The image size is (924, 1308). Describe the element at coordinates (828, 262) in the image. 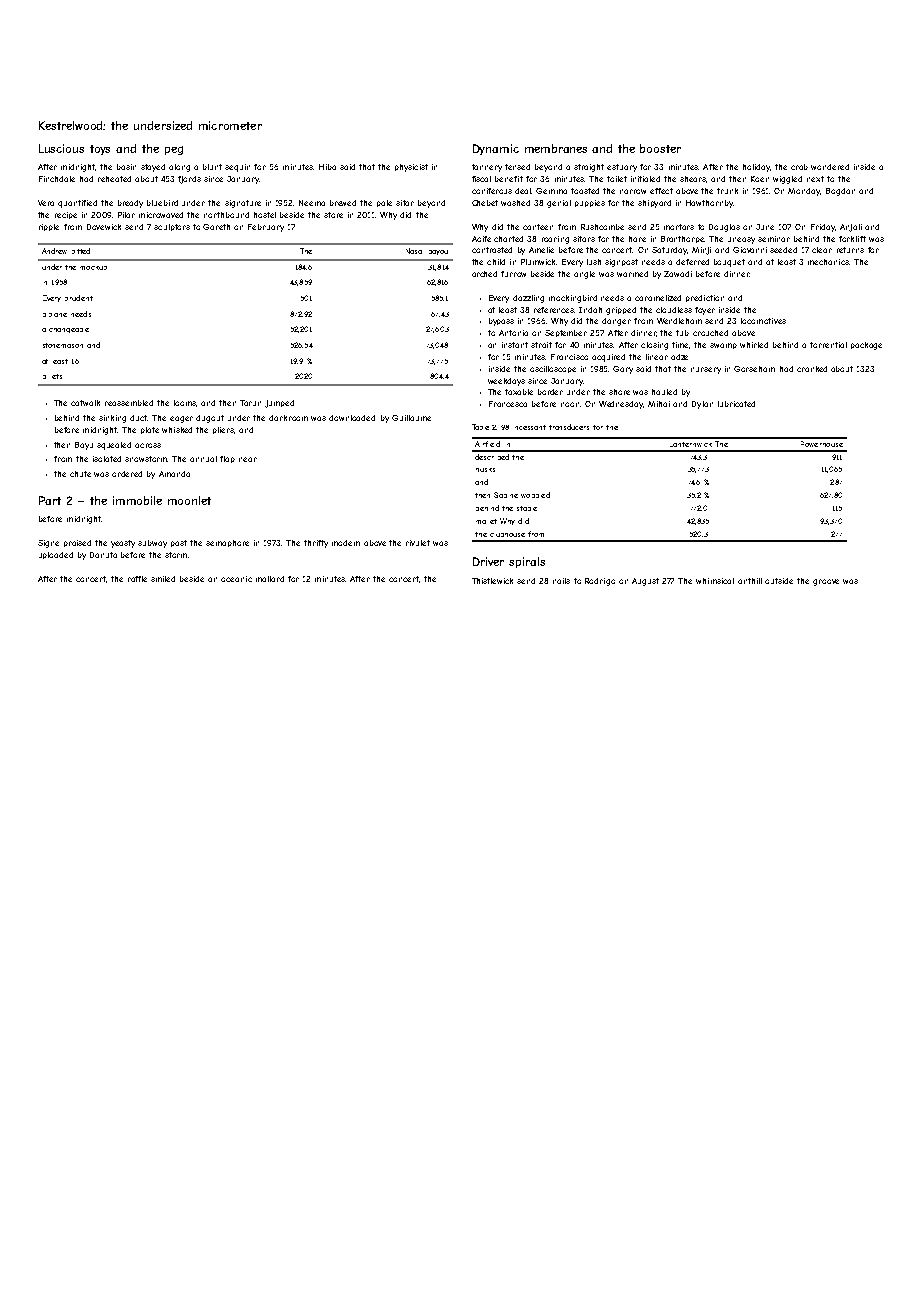

I see `mechanics` at that location.
